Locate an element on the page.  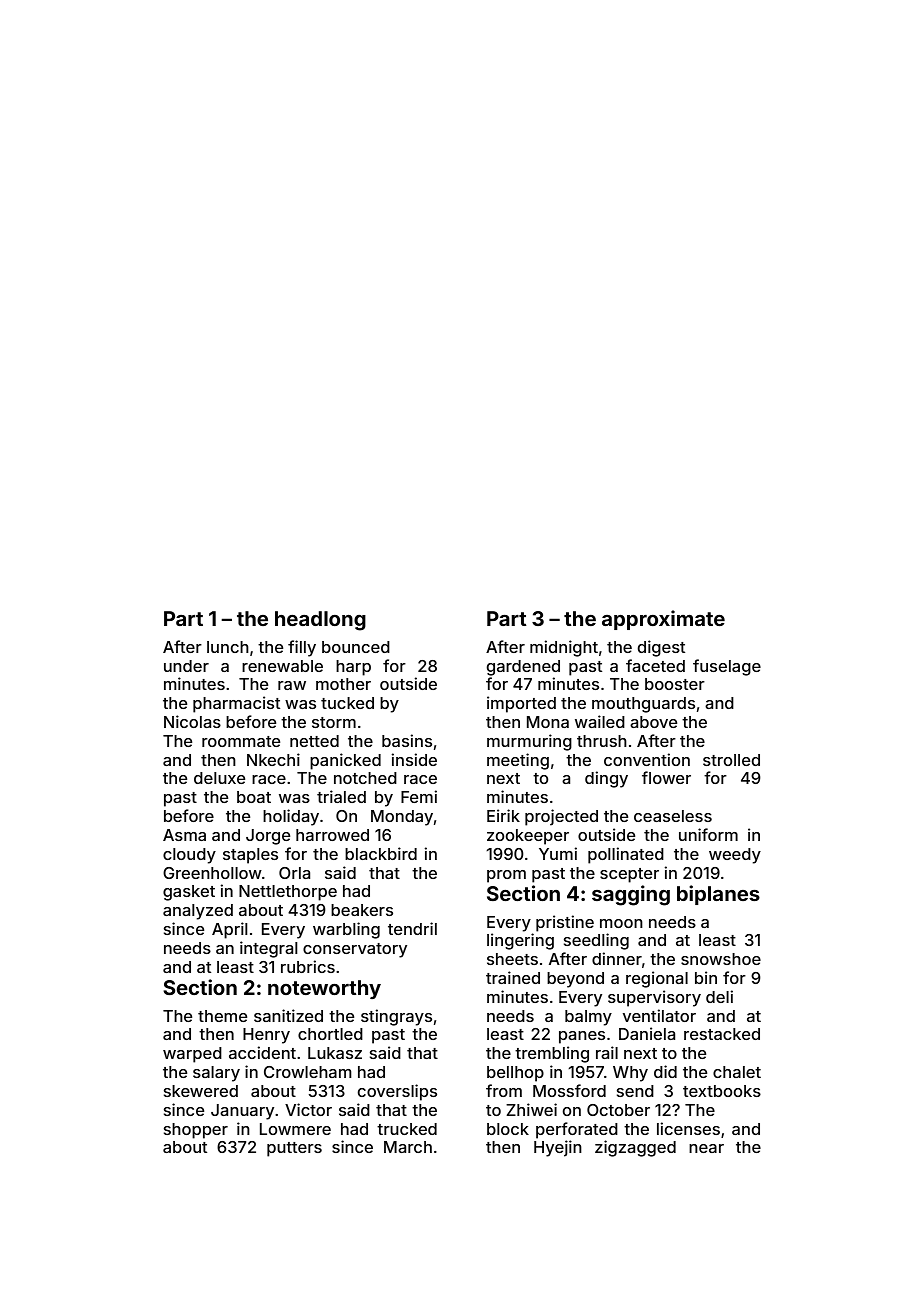
snowshoe is located at coordinates (721, 959).
